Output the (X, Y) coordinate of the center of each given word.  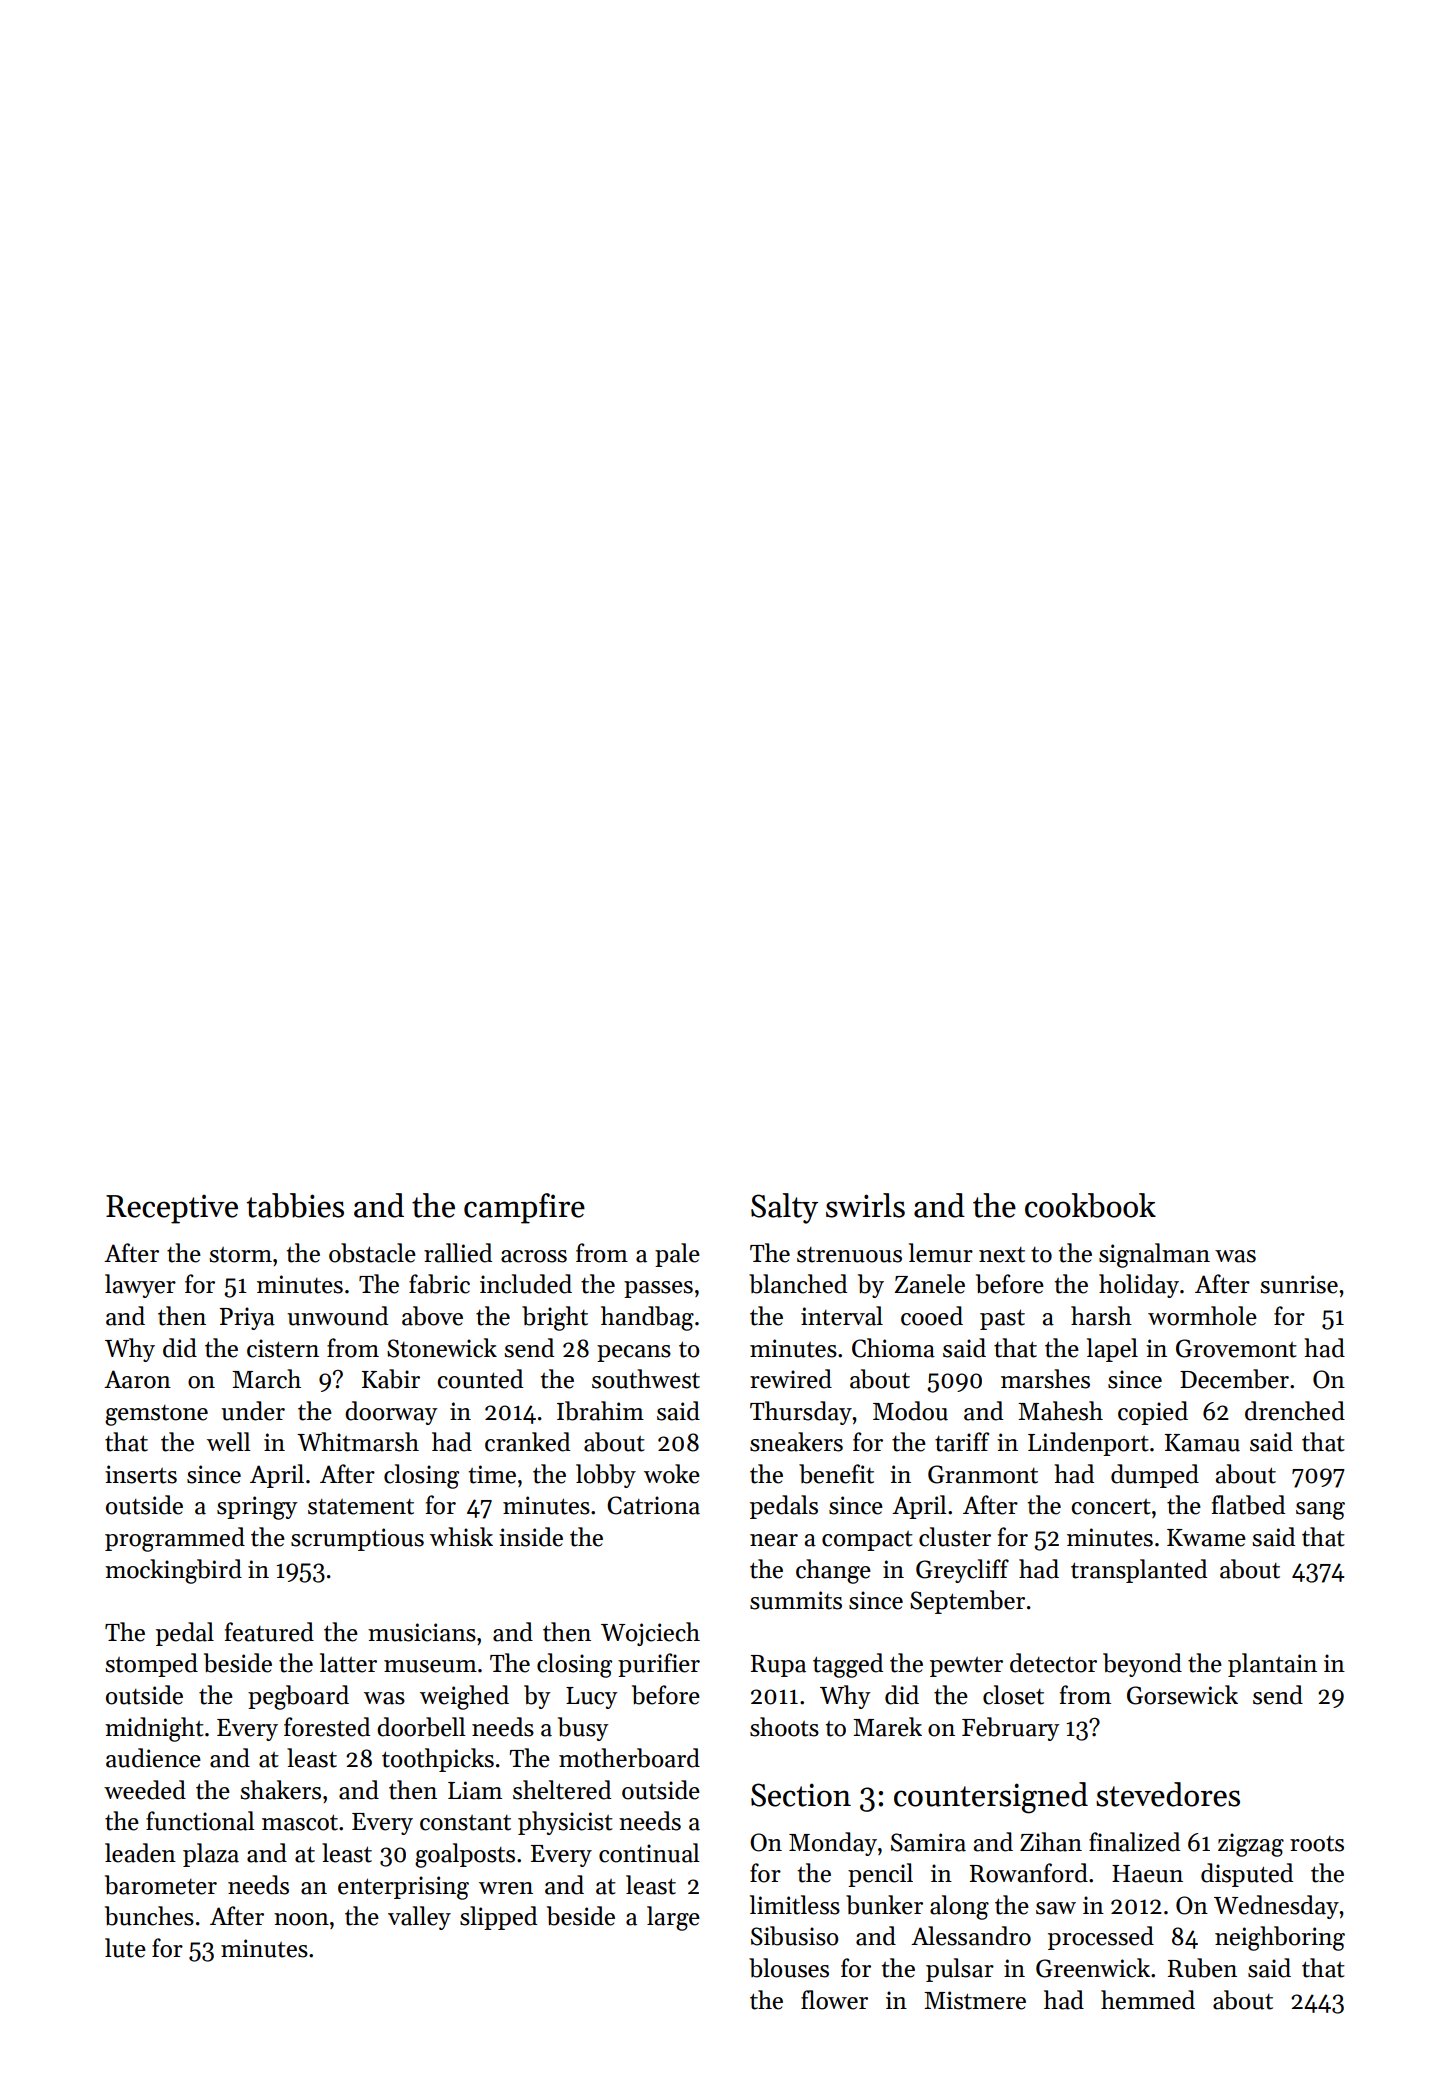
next (1002, 1255)
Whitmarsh (358, 1442)
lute (125, 1948)
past (1002, 1319)
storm (240, 1255)
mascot (300, 1822)
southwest (646, 1379)
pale (677, 1255)
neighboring (1280, 1938)
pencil (880, 1875)
